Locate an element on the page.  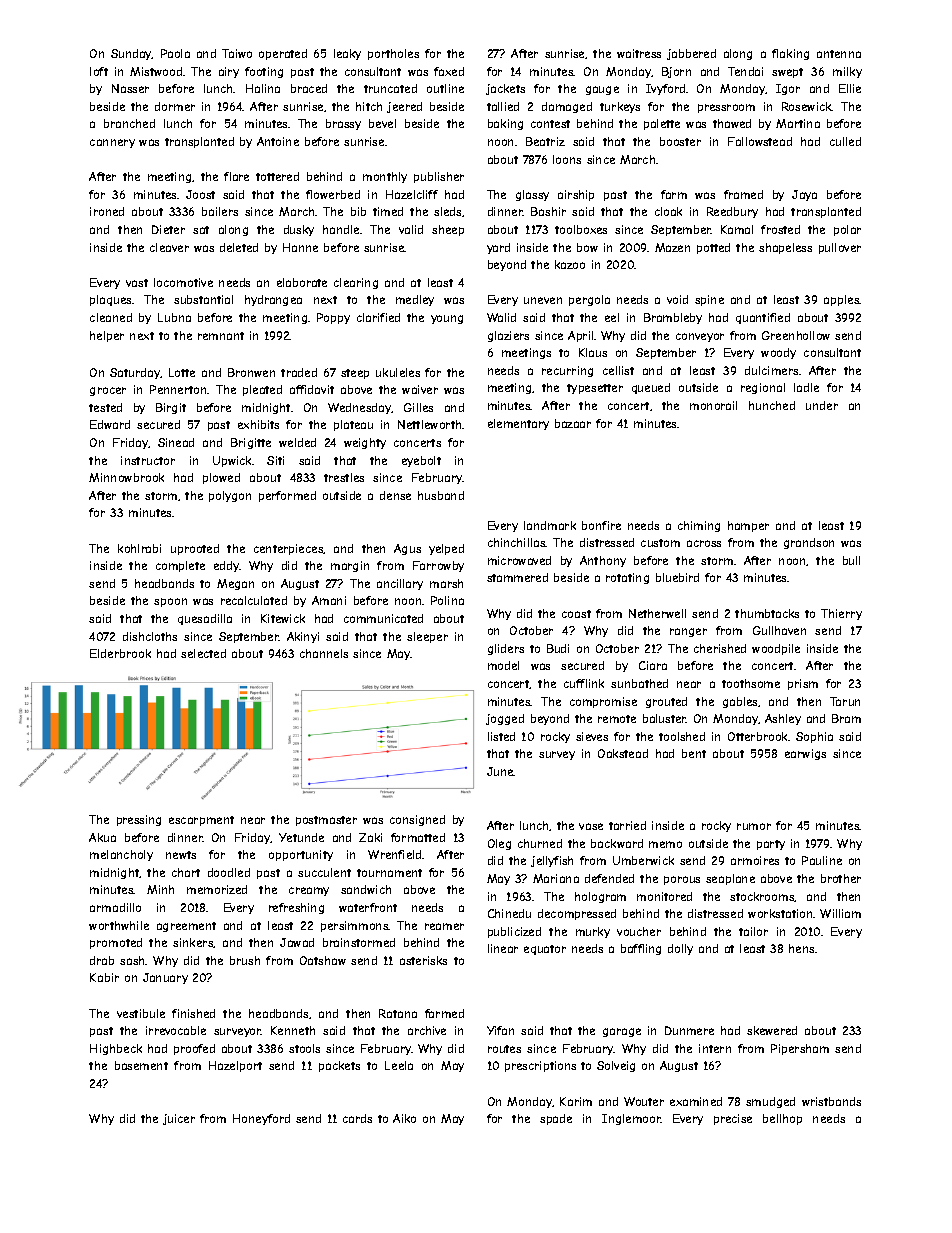
Polina is located at coordinates (447, 600).
